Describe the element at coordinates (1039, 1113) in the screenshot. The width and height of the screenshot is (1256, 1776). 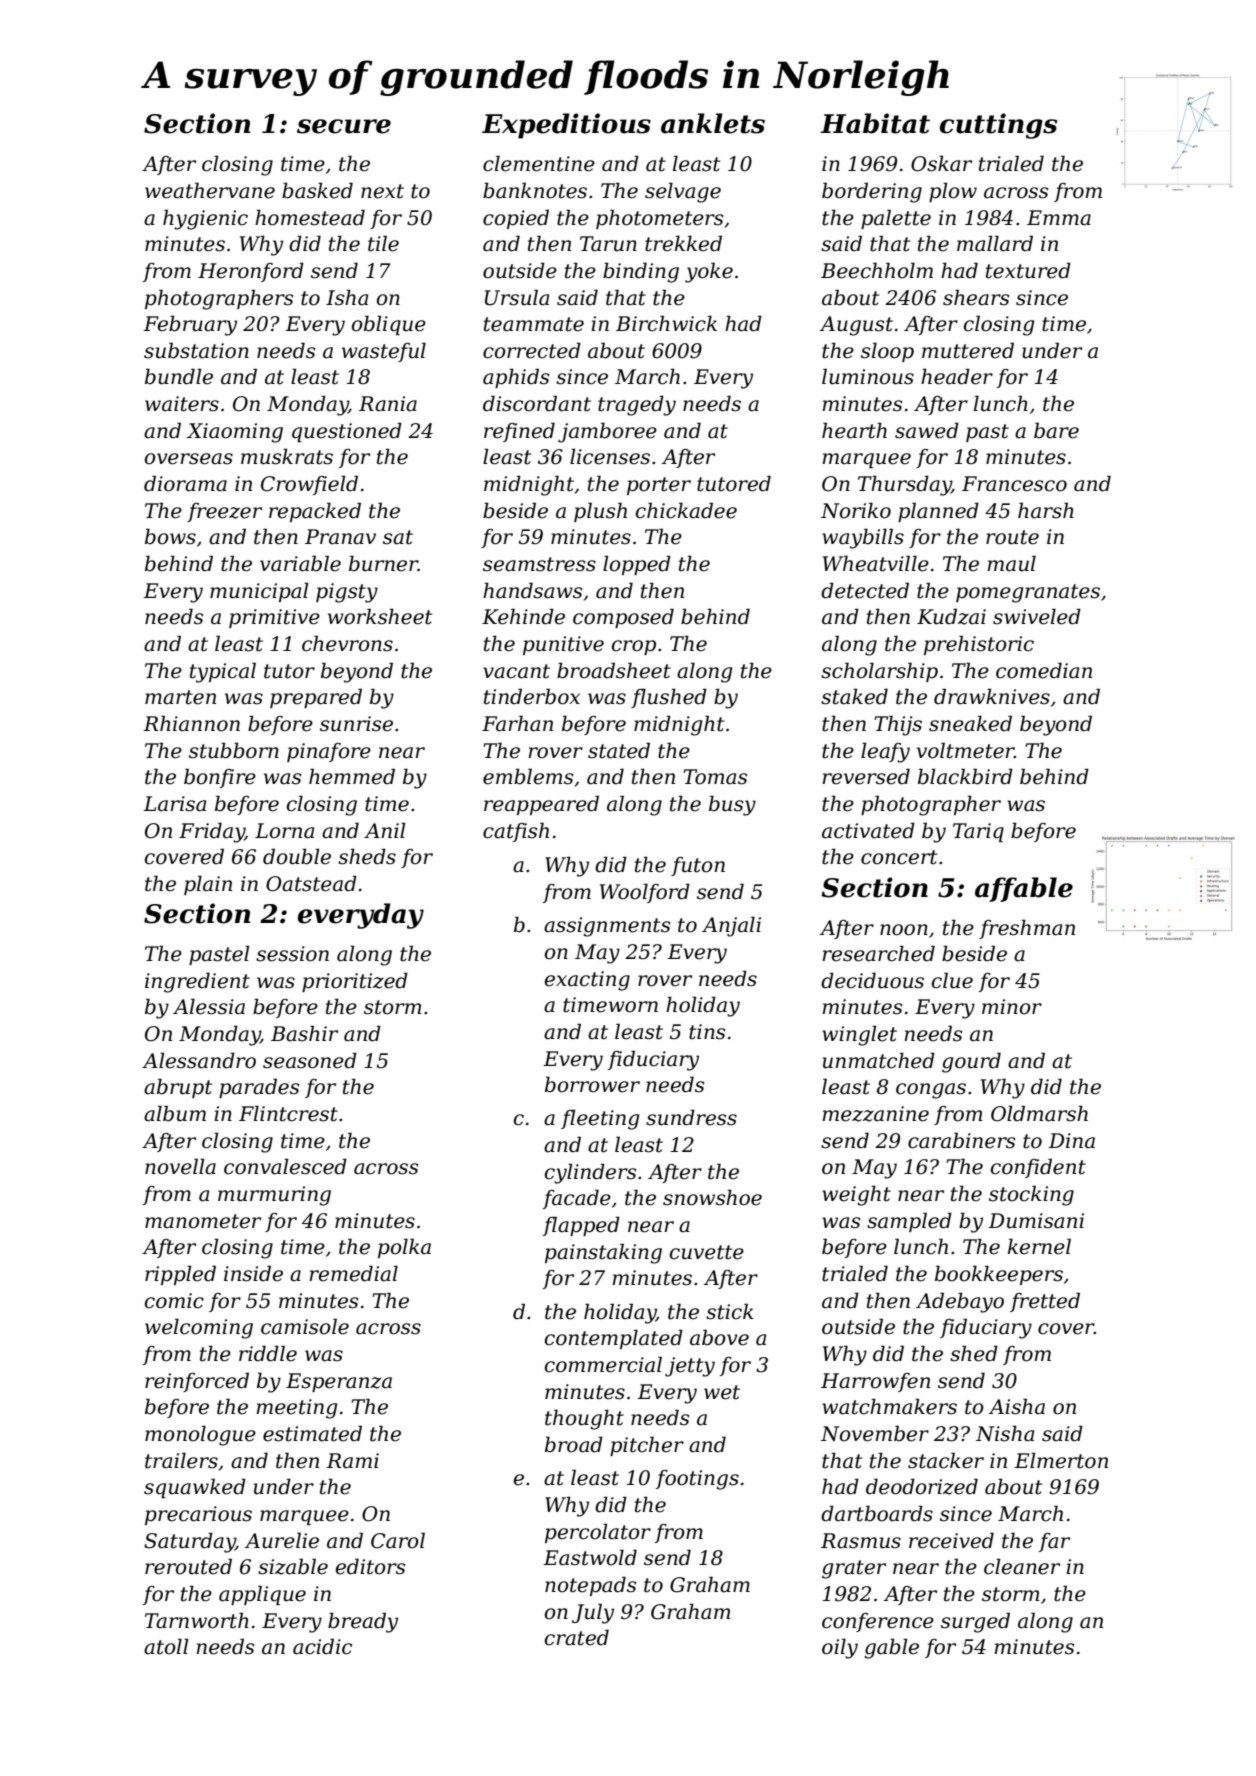
I see `Oldmarsh` at that location.
